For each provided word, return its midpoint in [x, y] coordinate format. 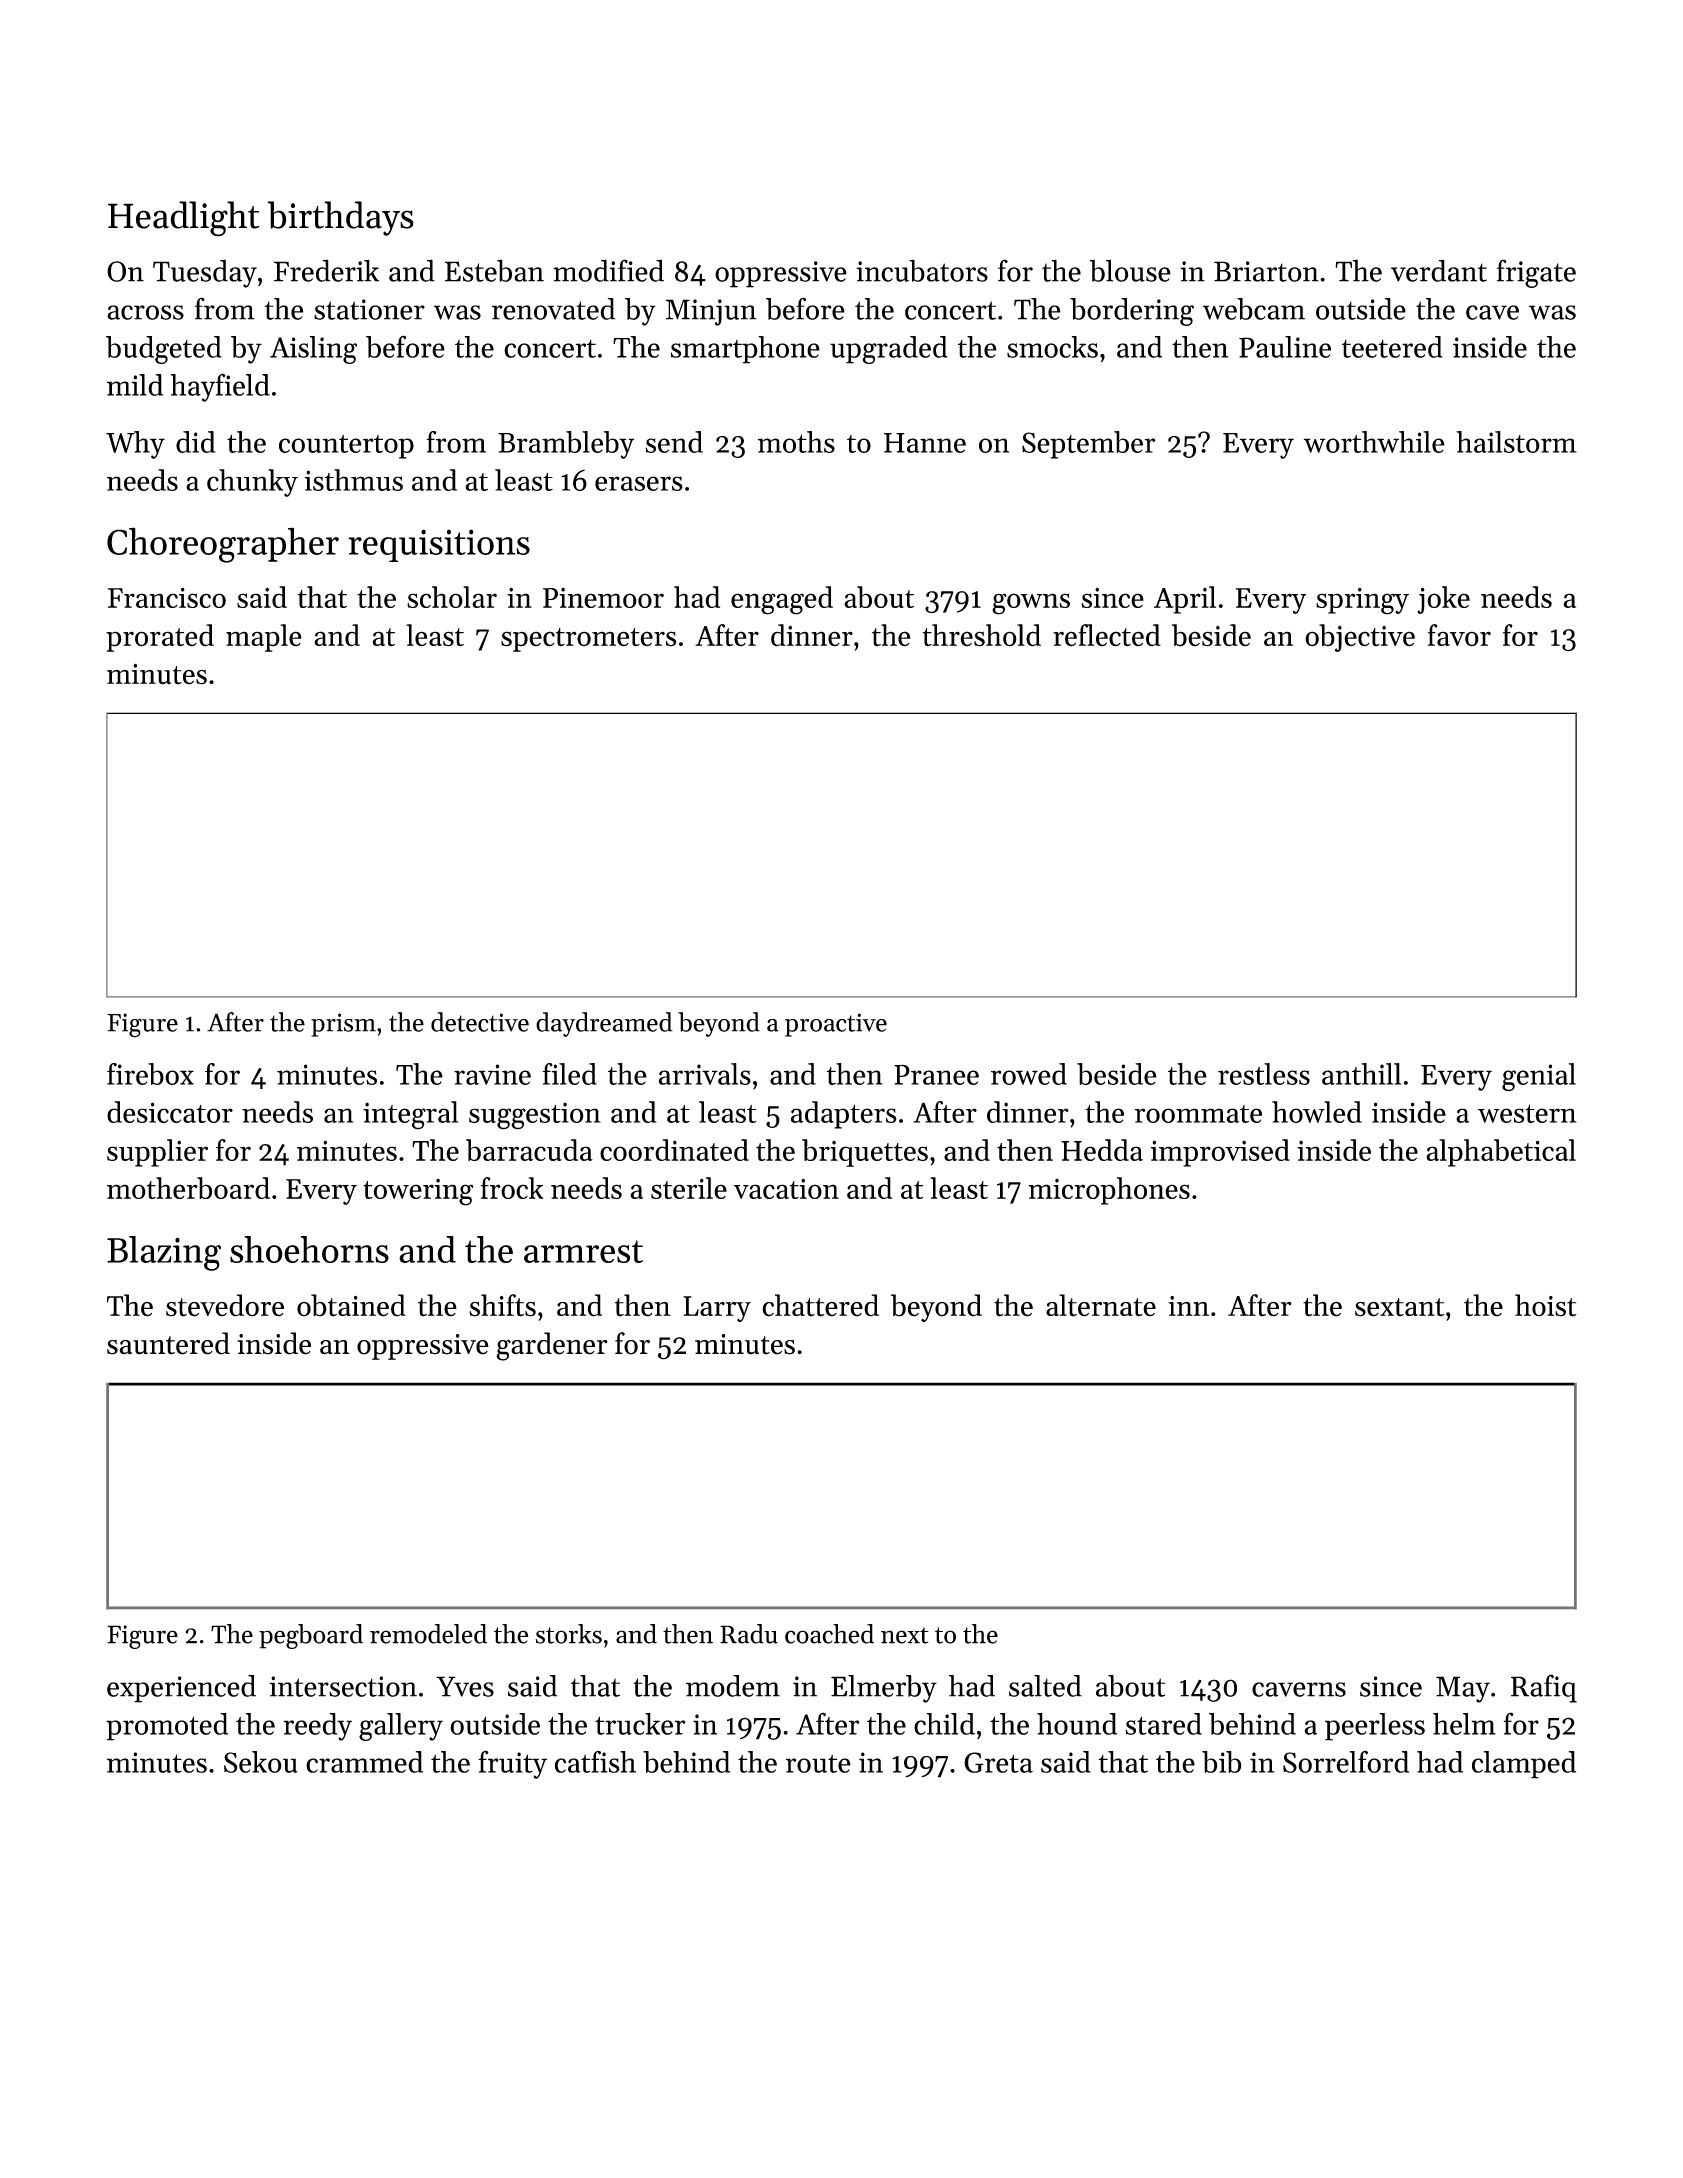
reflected [1107, 635]
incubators [922, 270]
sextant [1399, 1307]
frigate [1536, 273]
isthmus [354, 480]
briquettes [865, 1153]
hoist [1546, 1305]
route [818, 1764]
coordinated [674, 1150]
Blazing [164, 1253]
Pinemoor [603, 598]
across [145, 312]
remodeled [428, 1634]
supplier [157, 1153]
